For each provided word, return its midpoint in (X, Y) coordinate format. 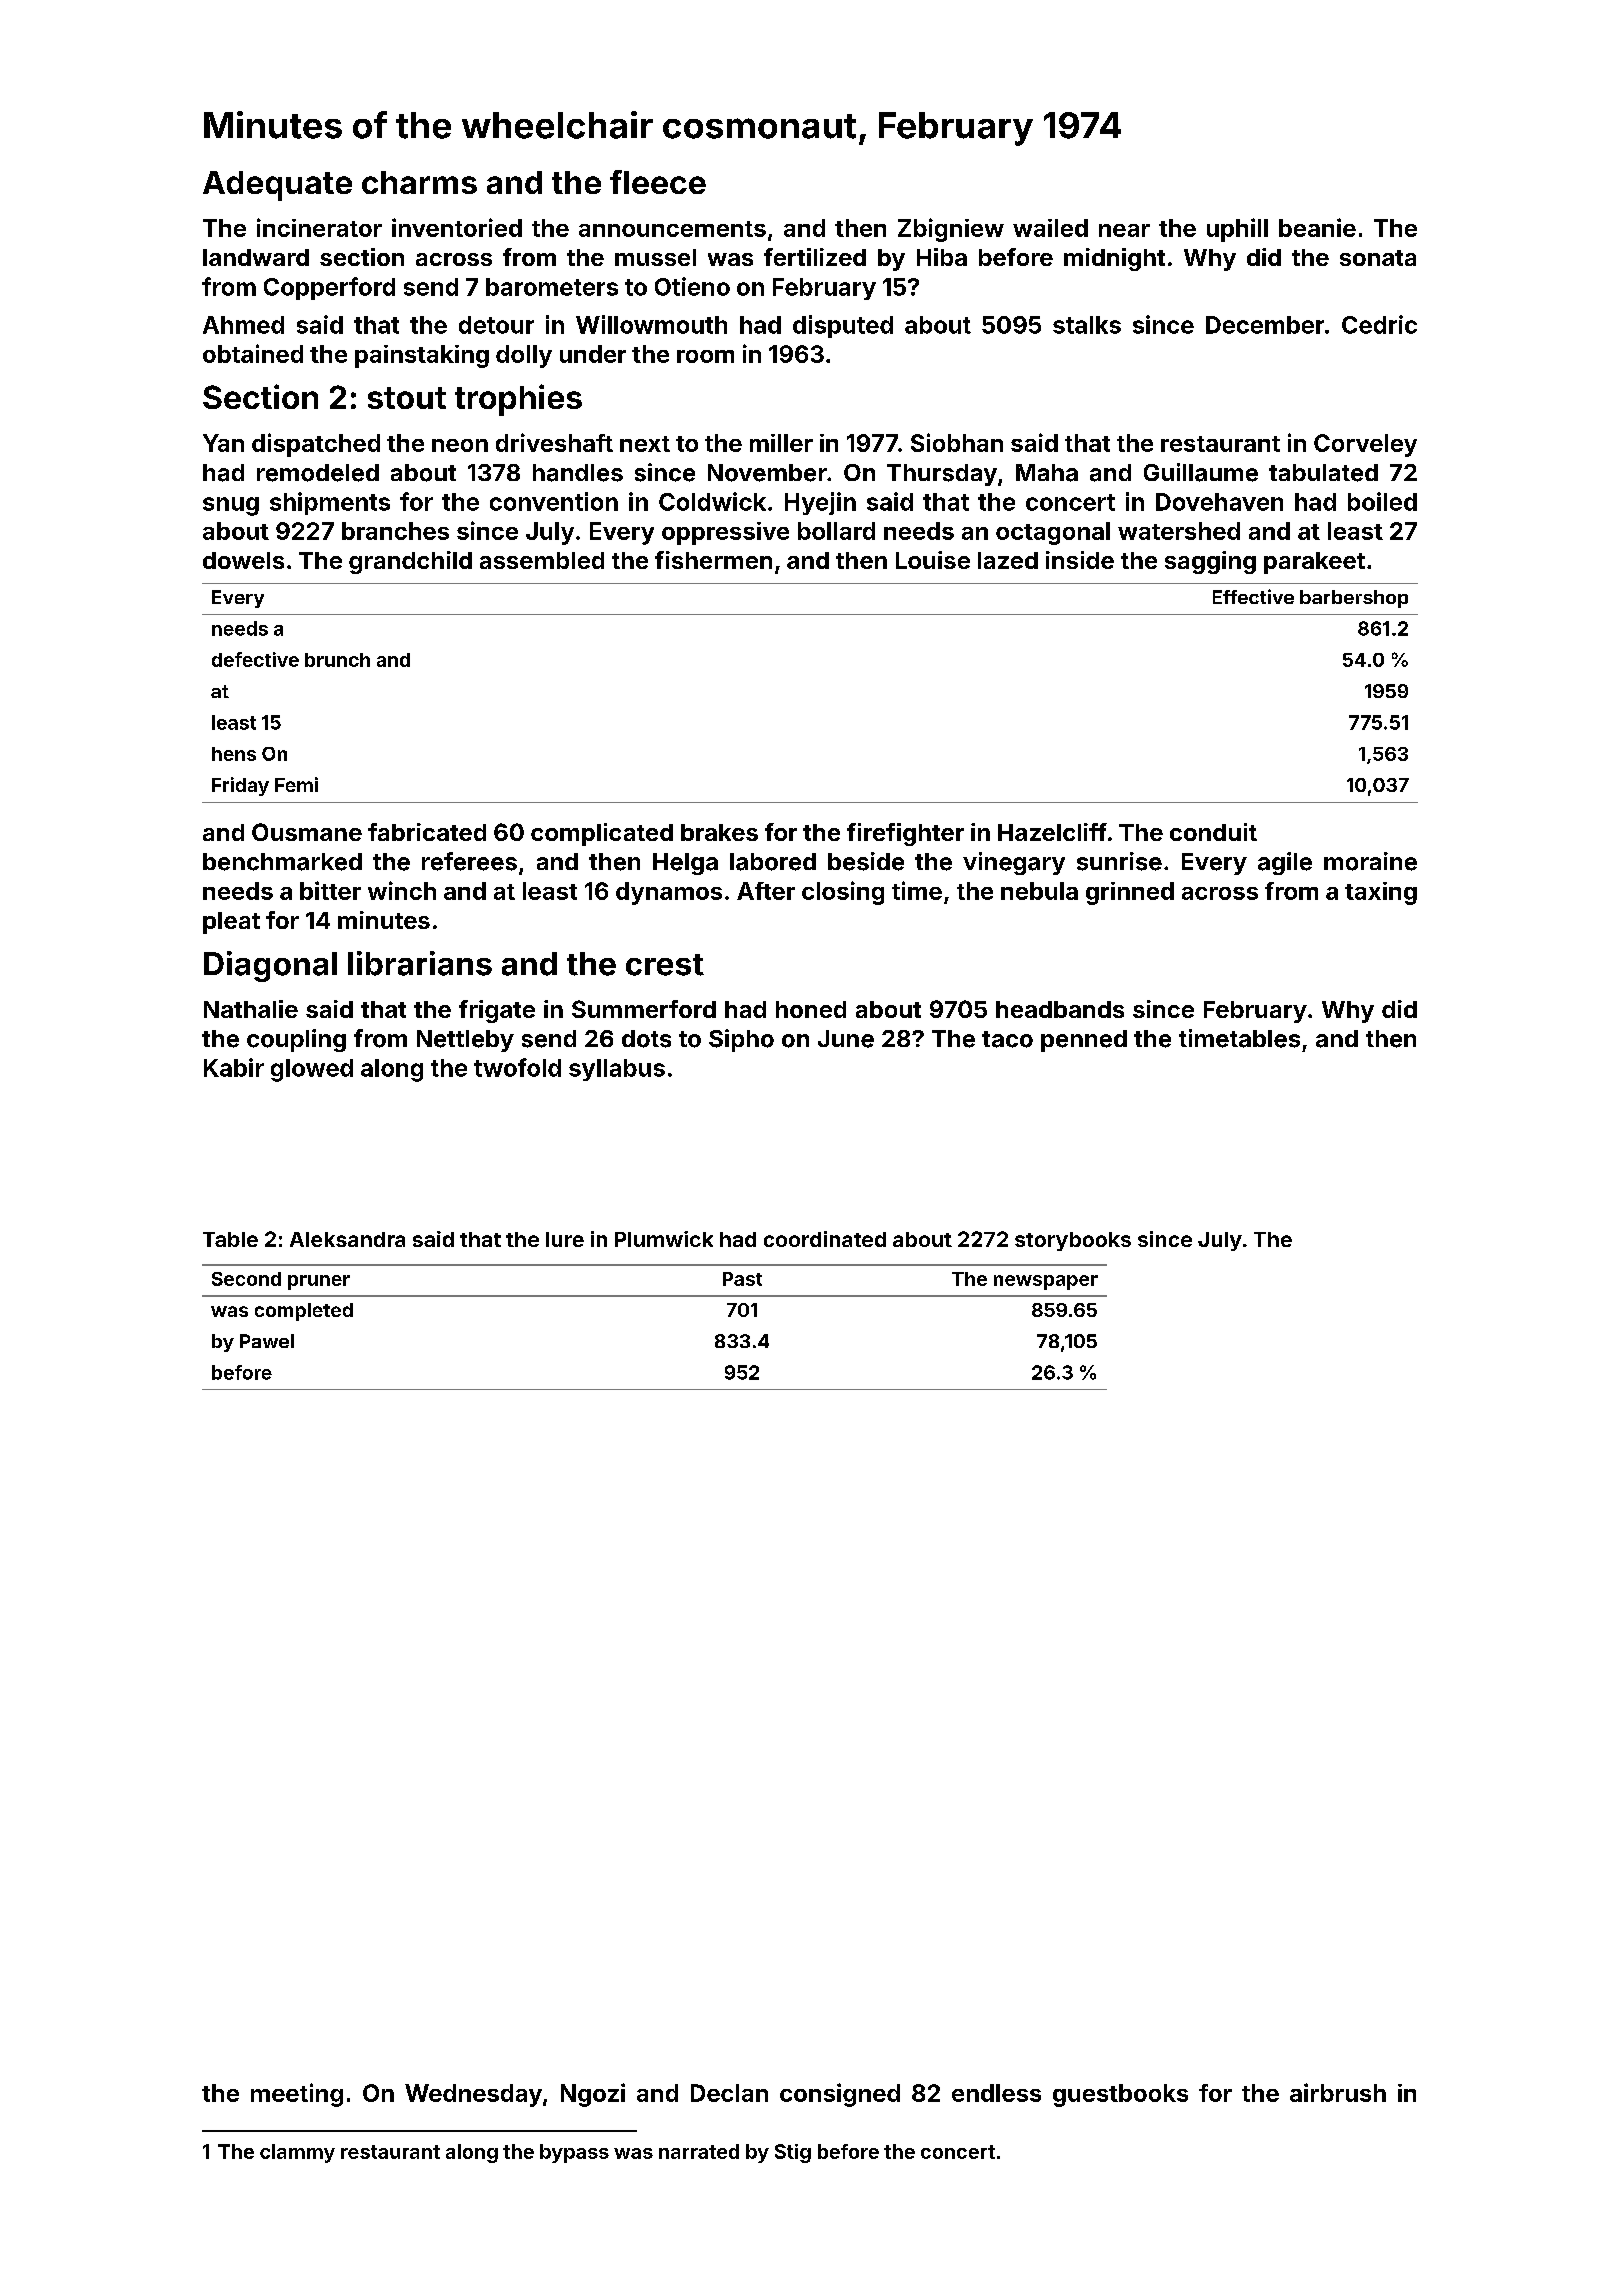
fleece (658, 182)
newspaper (1046, 1282)
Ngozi (593, 2095)
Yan (223, 443)
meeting (297, 2095)
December (1265, 325)
